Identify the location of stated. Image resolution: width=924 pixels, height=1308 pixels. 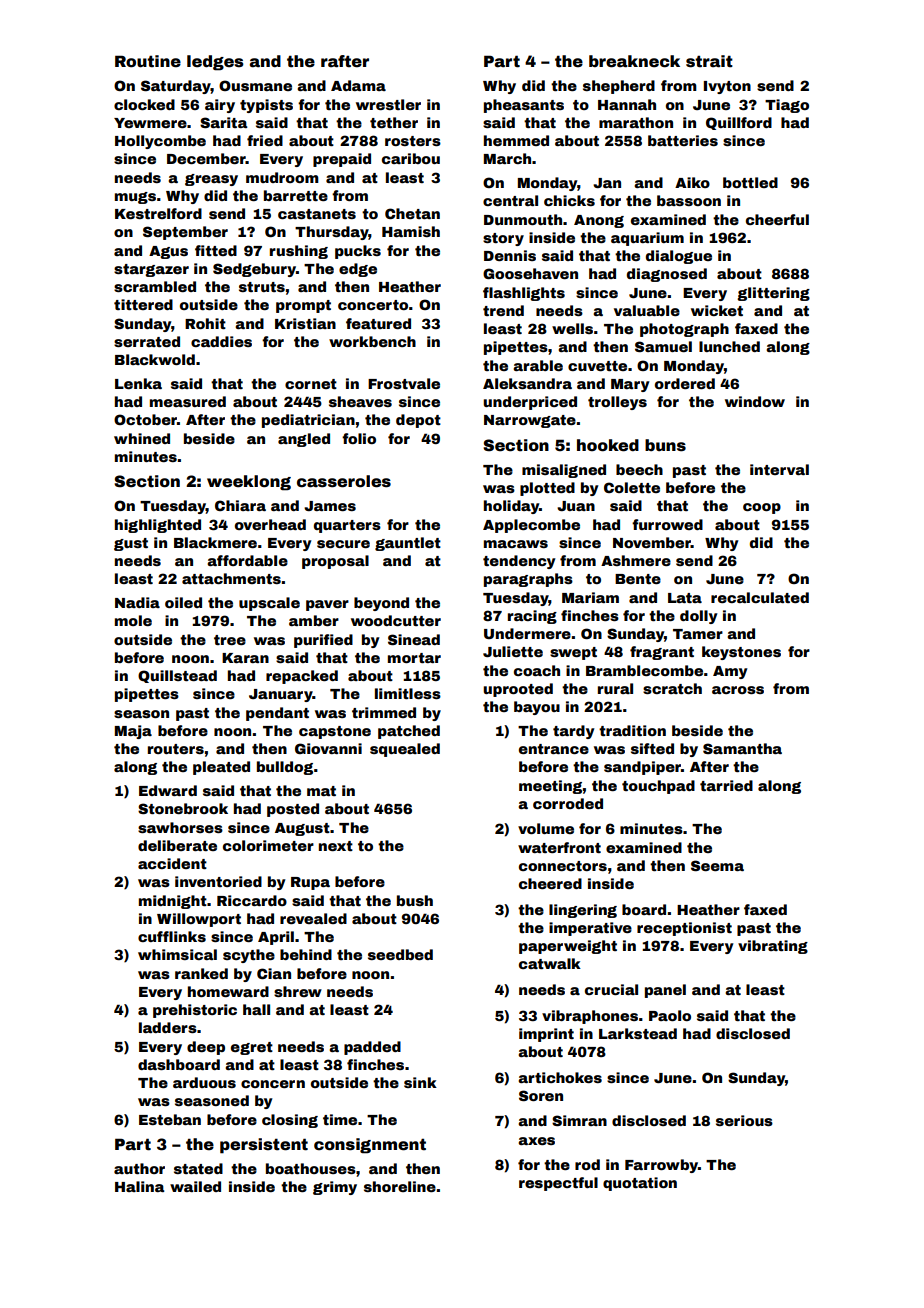
(198, 1168).
